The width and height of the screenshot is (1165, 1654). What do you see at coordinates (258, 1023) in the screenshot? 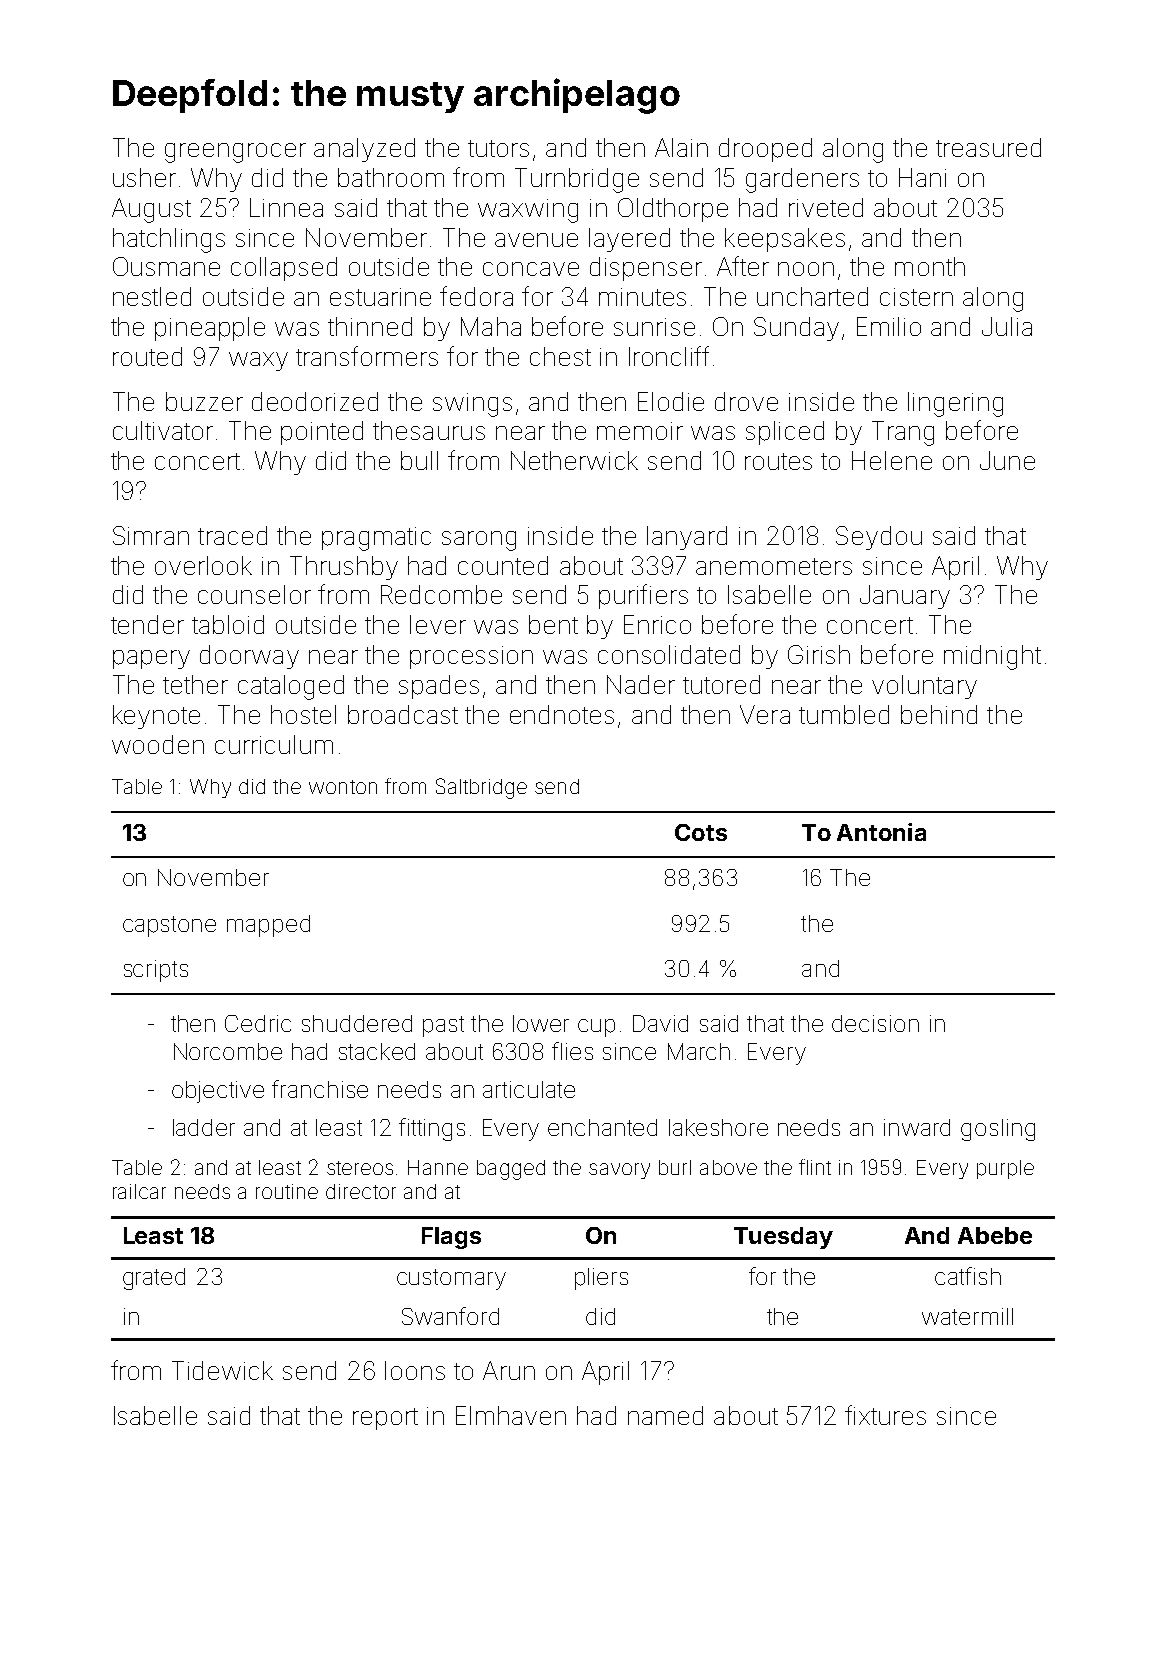
I see `Cedric` at bounding box center [258, 1023].
